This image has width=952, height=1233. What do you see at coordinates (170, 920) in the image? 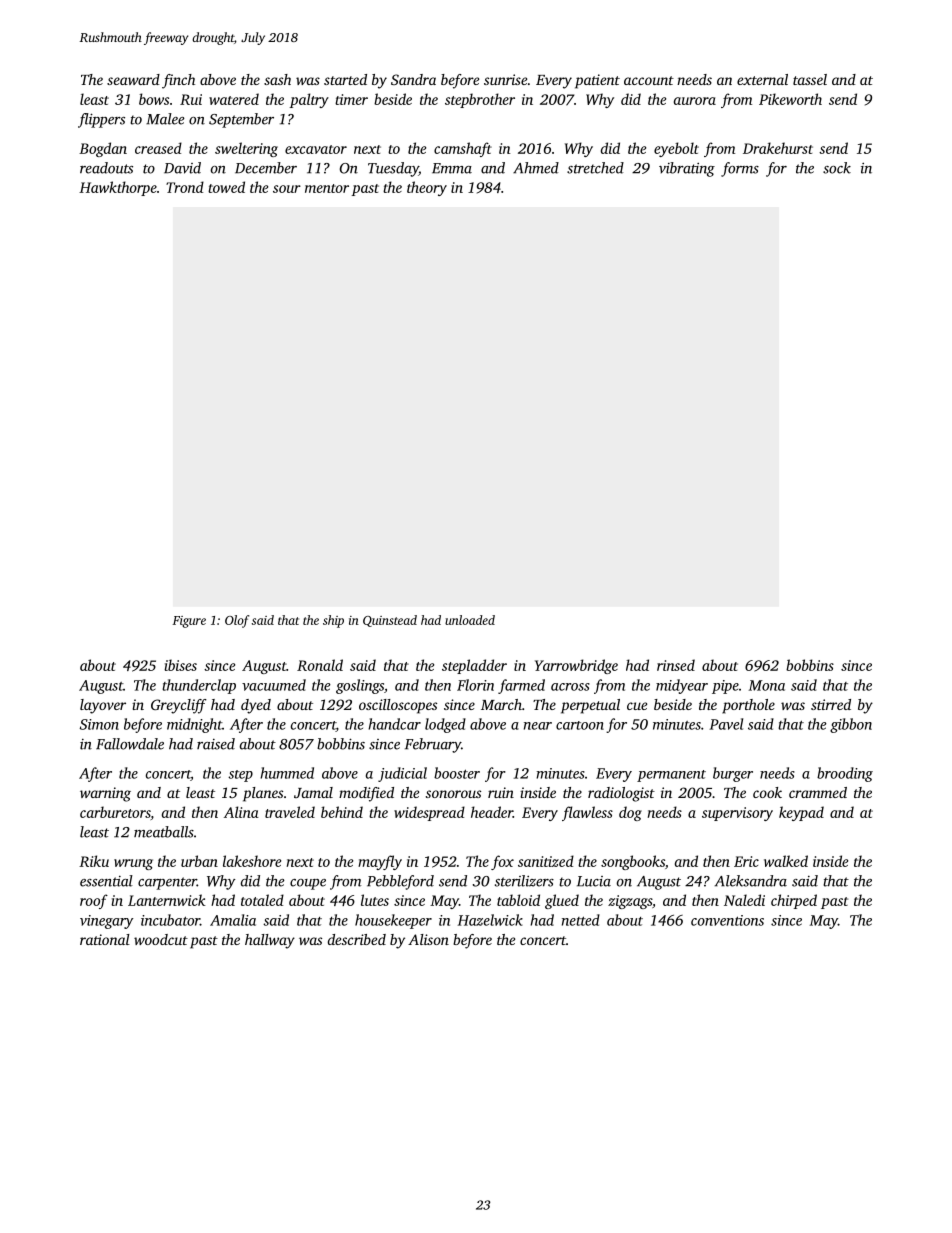
I see `incubator` at bounding box center [170, 920].
